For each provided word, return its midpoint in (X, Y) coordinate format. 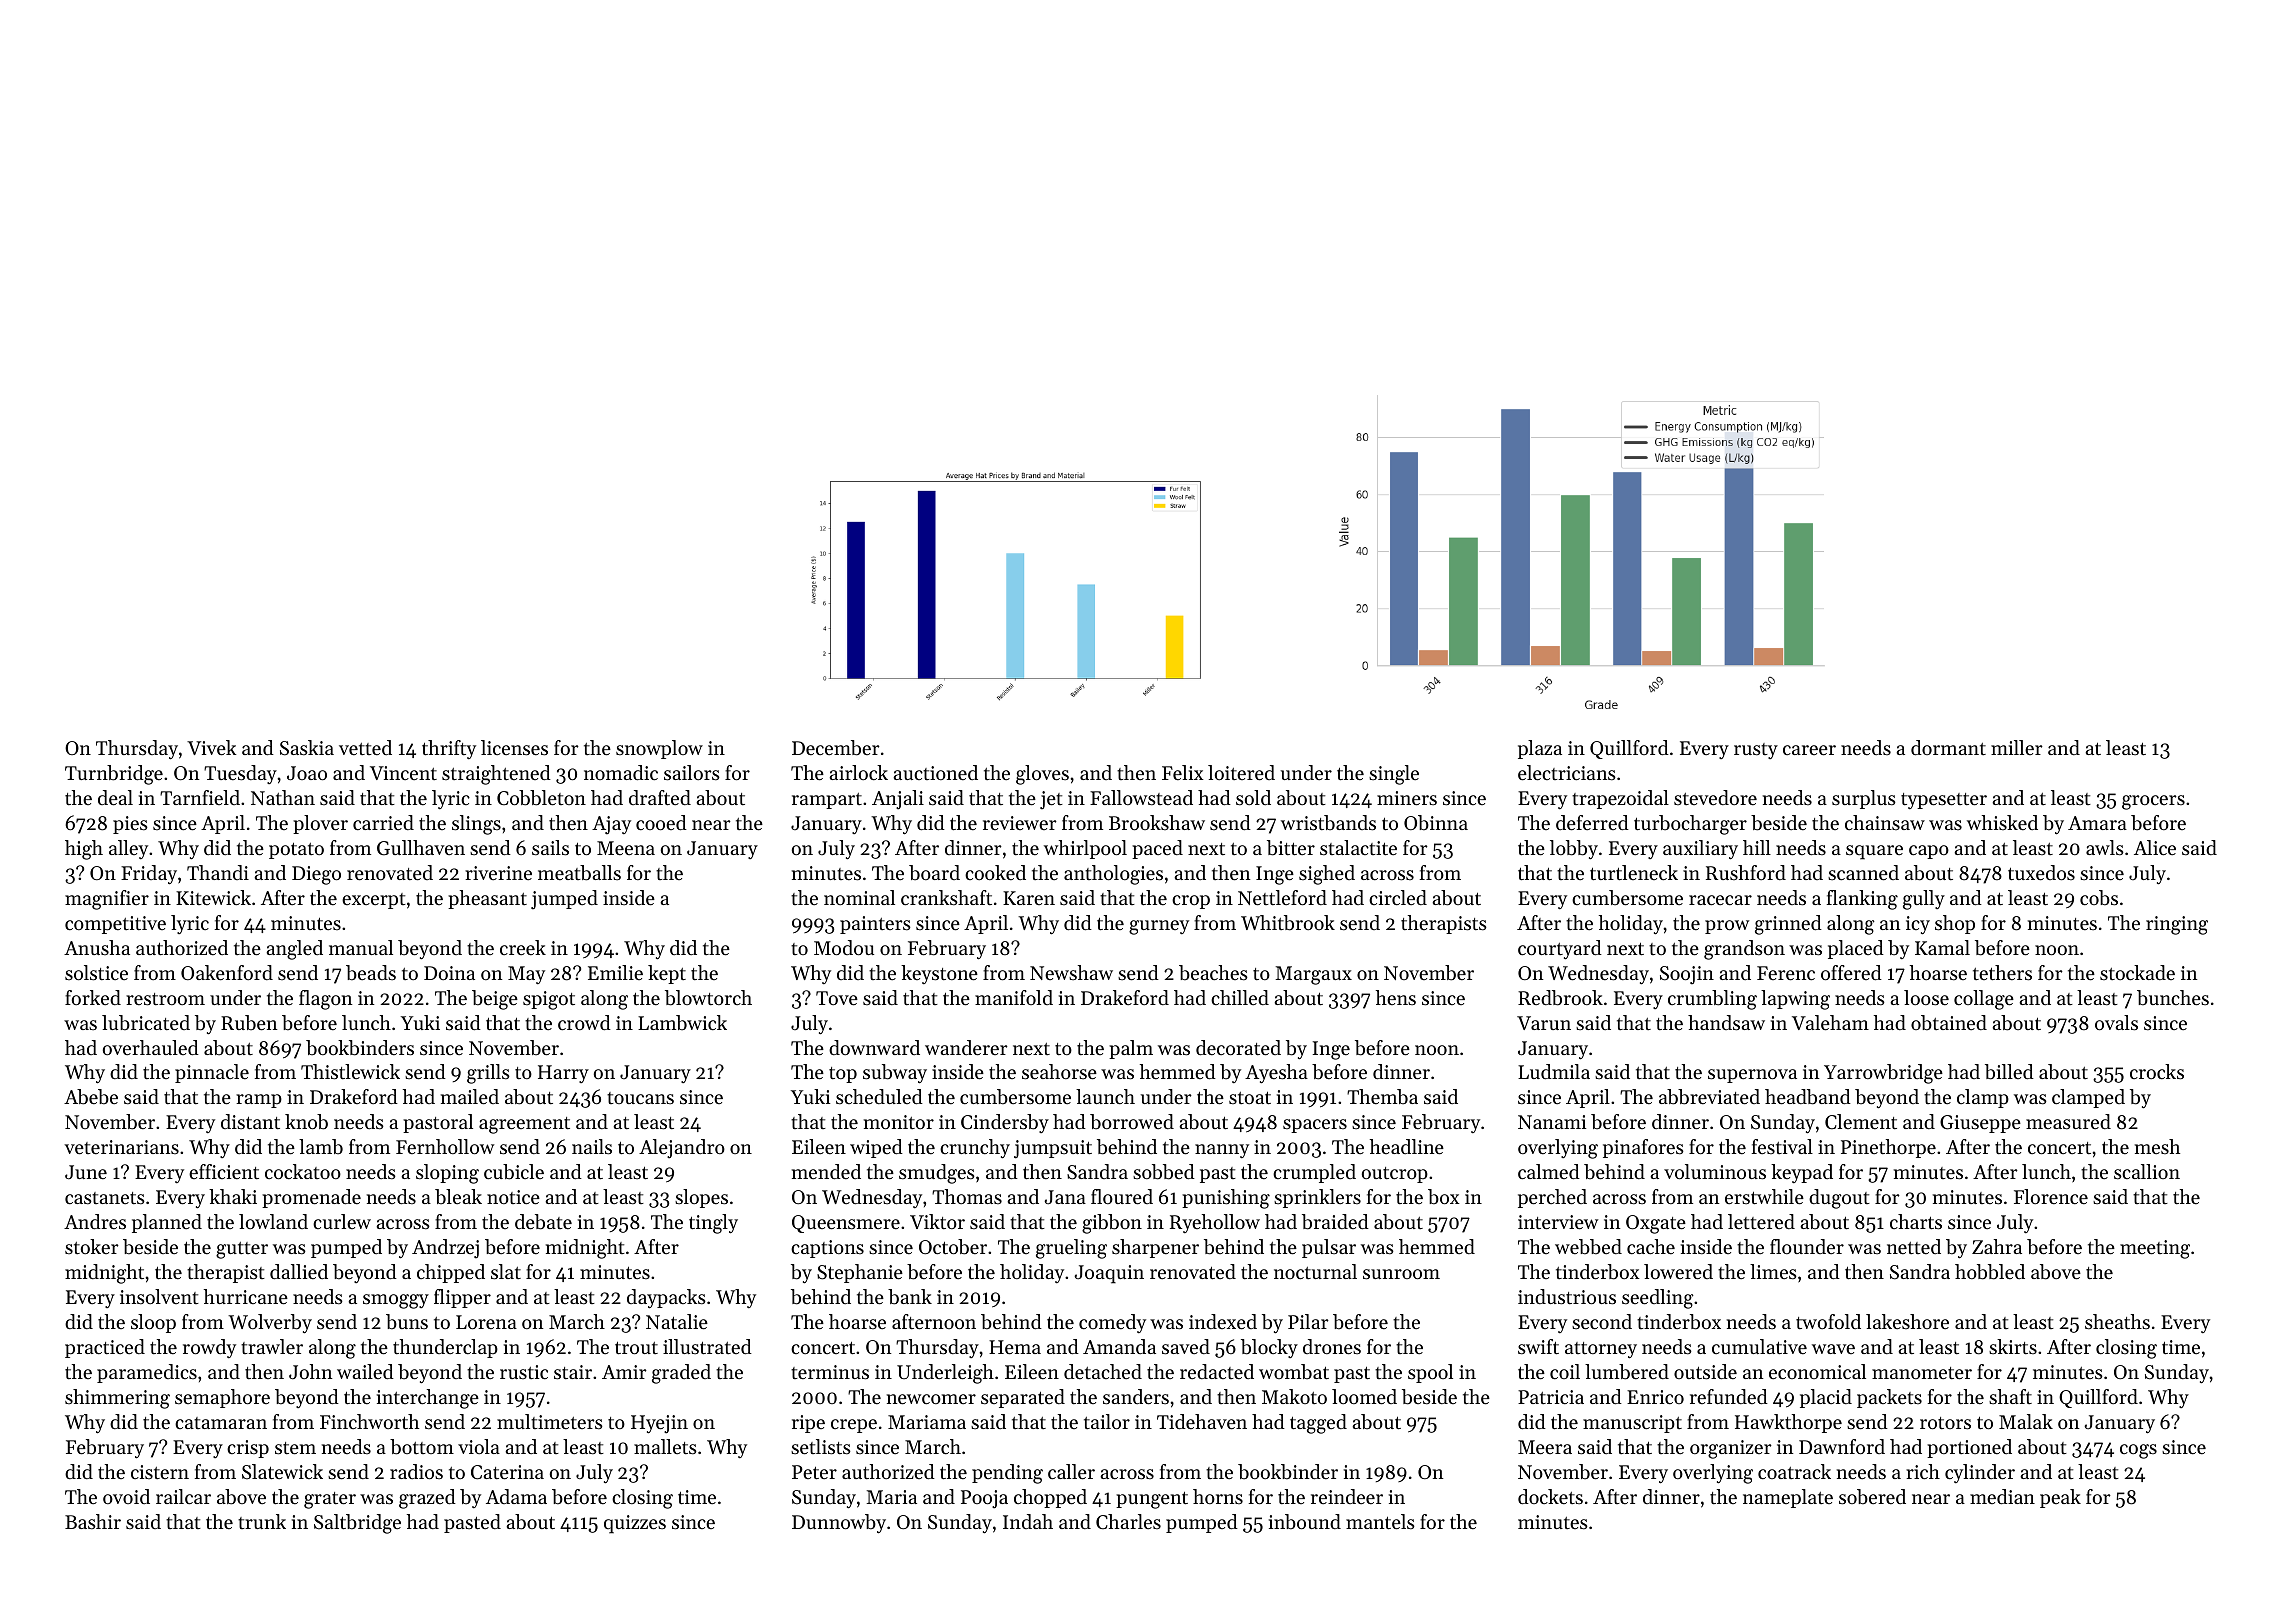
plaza (1540, 749)
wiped (876, 1148)
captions (827, 1249)
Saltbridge (357, 1524)
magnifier (107, 900)
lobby (1574, 850)
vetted (365, 748)
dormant (1948, 748)
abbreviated (1709, 1097)
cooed (661, 823)
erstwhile (1764, 1197)
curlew (342, 1221)
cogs (2138, 1451)
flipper (462, 1298)
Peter (814, 1472)
